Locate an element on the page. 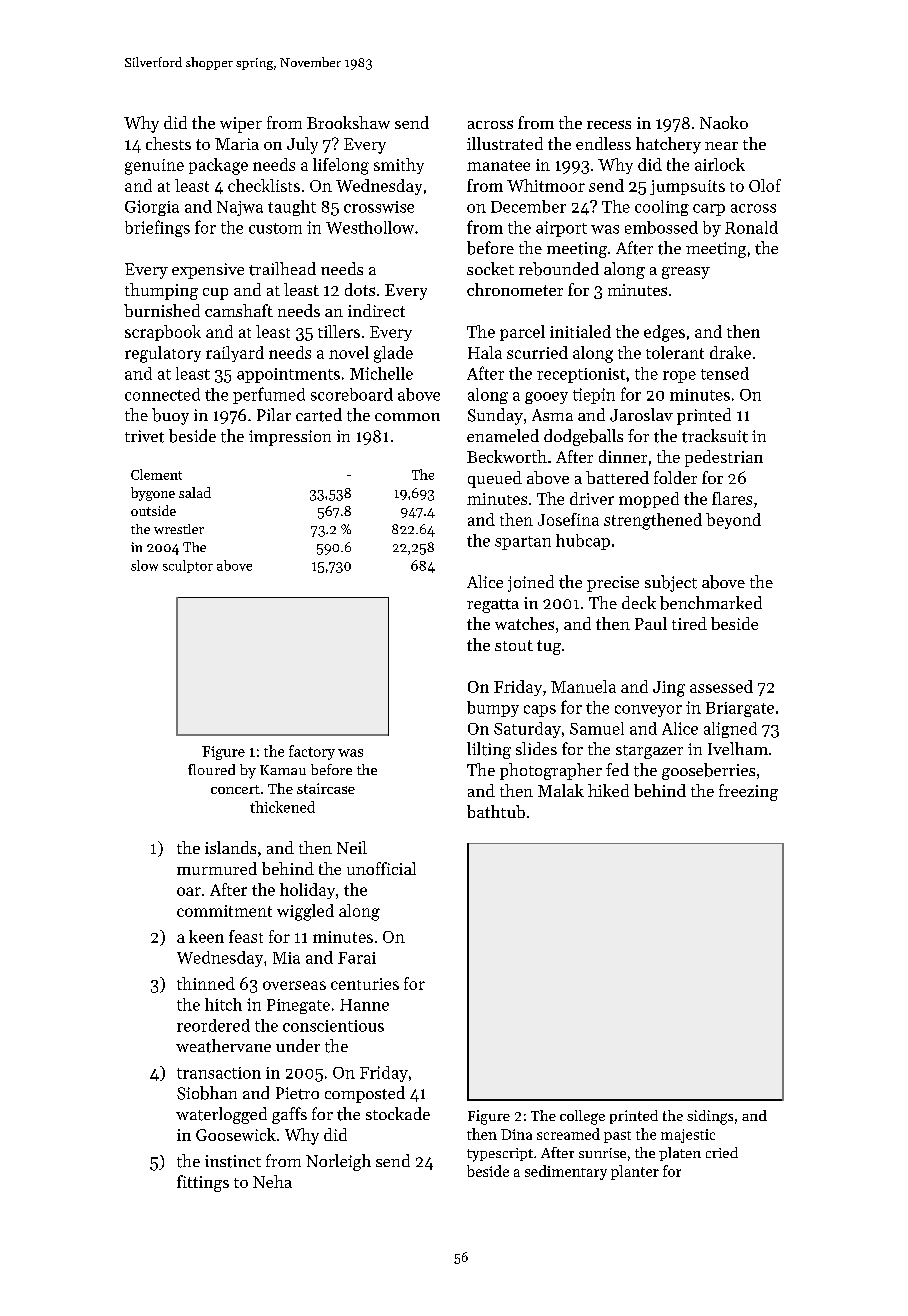  weathervane is located at coordinates (223, 1046).
